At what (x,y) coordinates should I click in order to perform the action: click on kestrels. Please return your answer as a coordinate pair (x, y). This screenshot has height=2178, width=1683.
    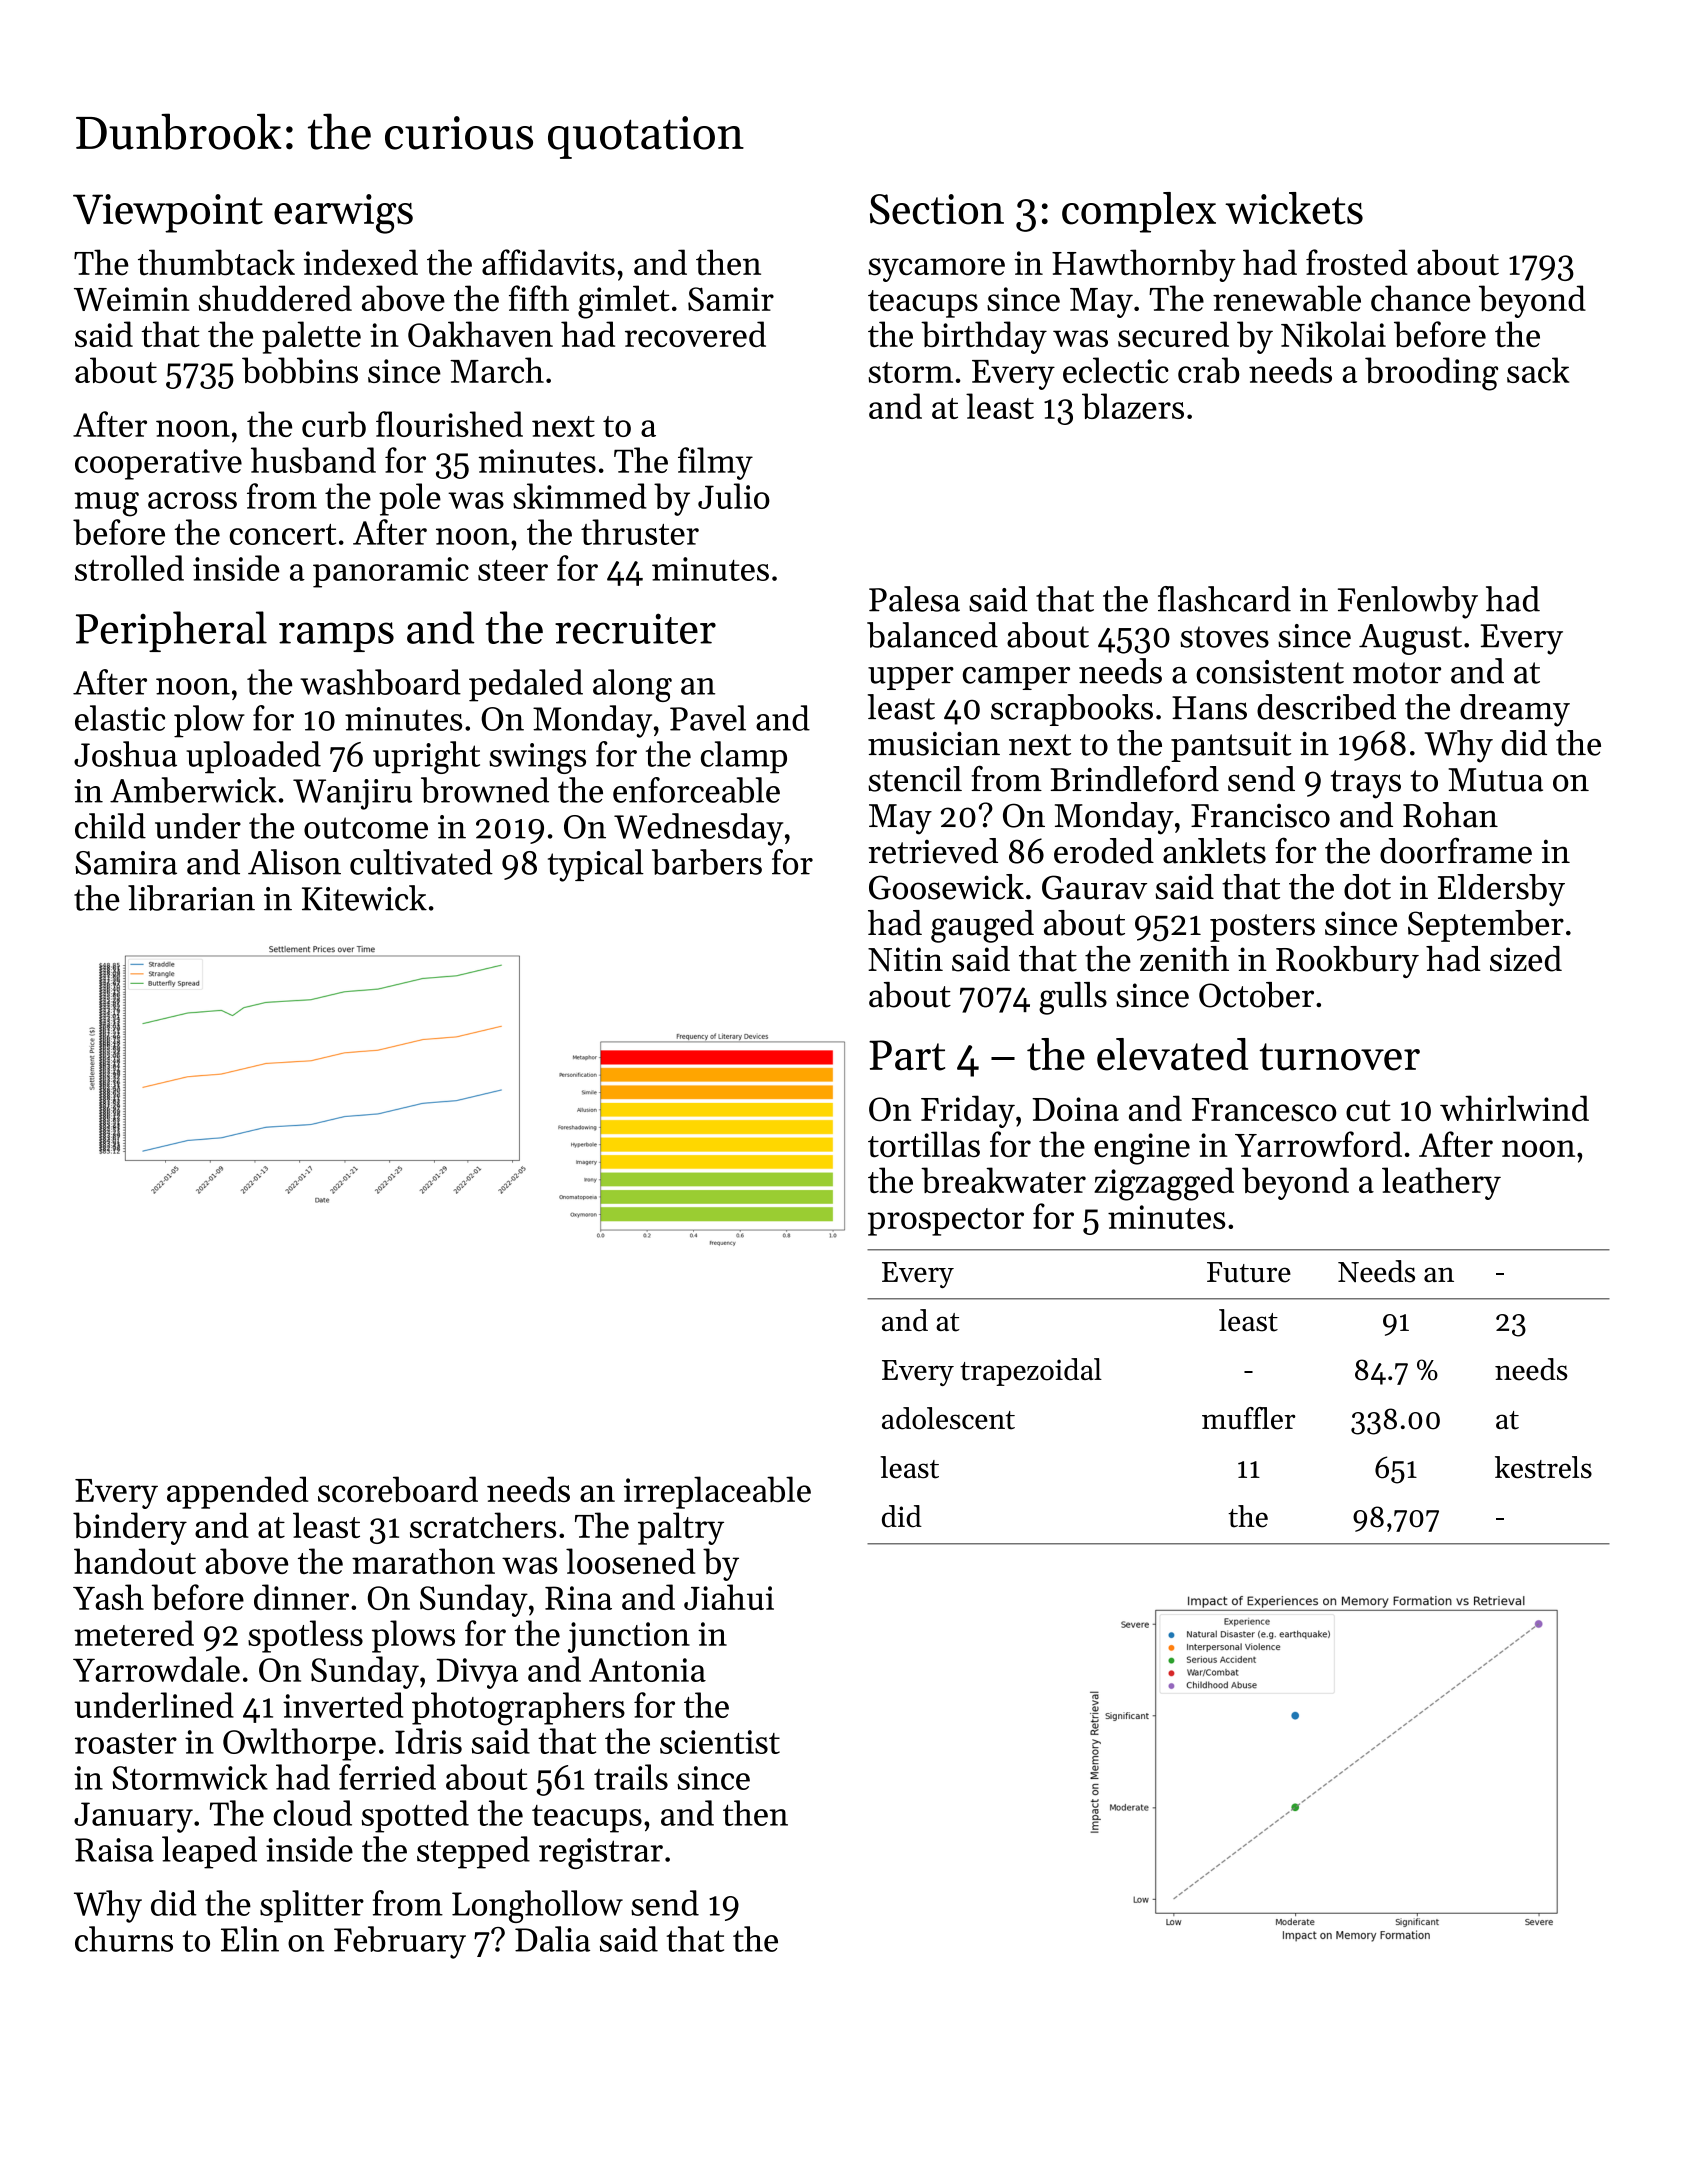
    Looking at the image, I should click on (1543, 1467).
